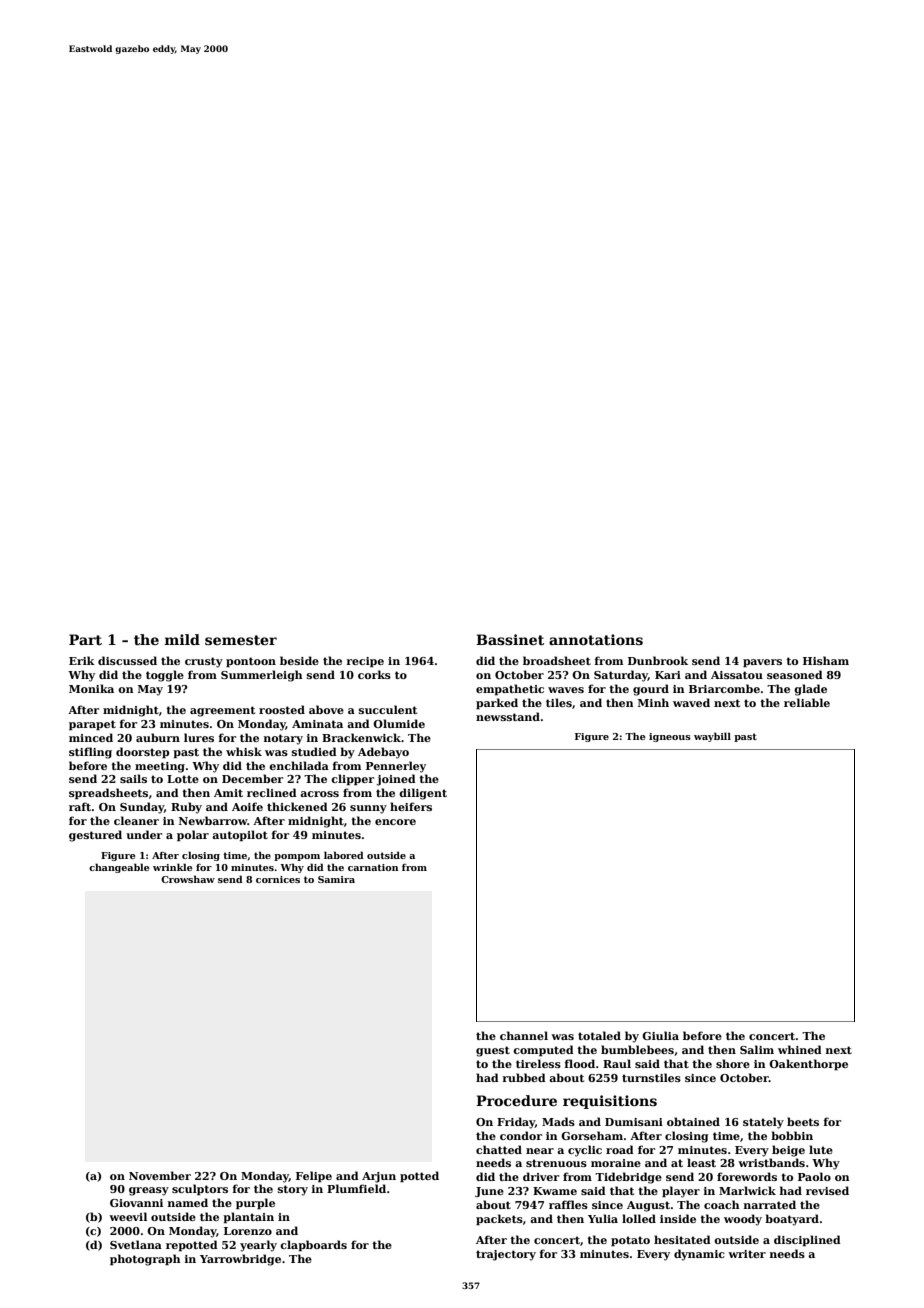  I want to click on carnation, so click(373, 867).
